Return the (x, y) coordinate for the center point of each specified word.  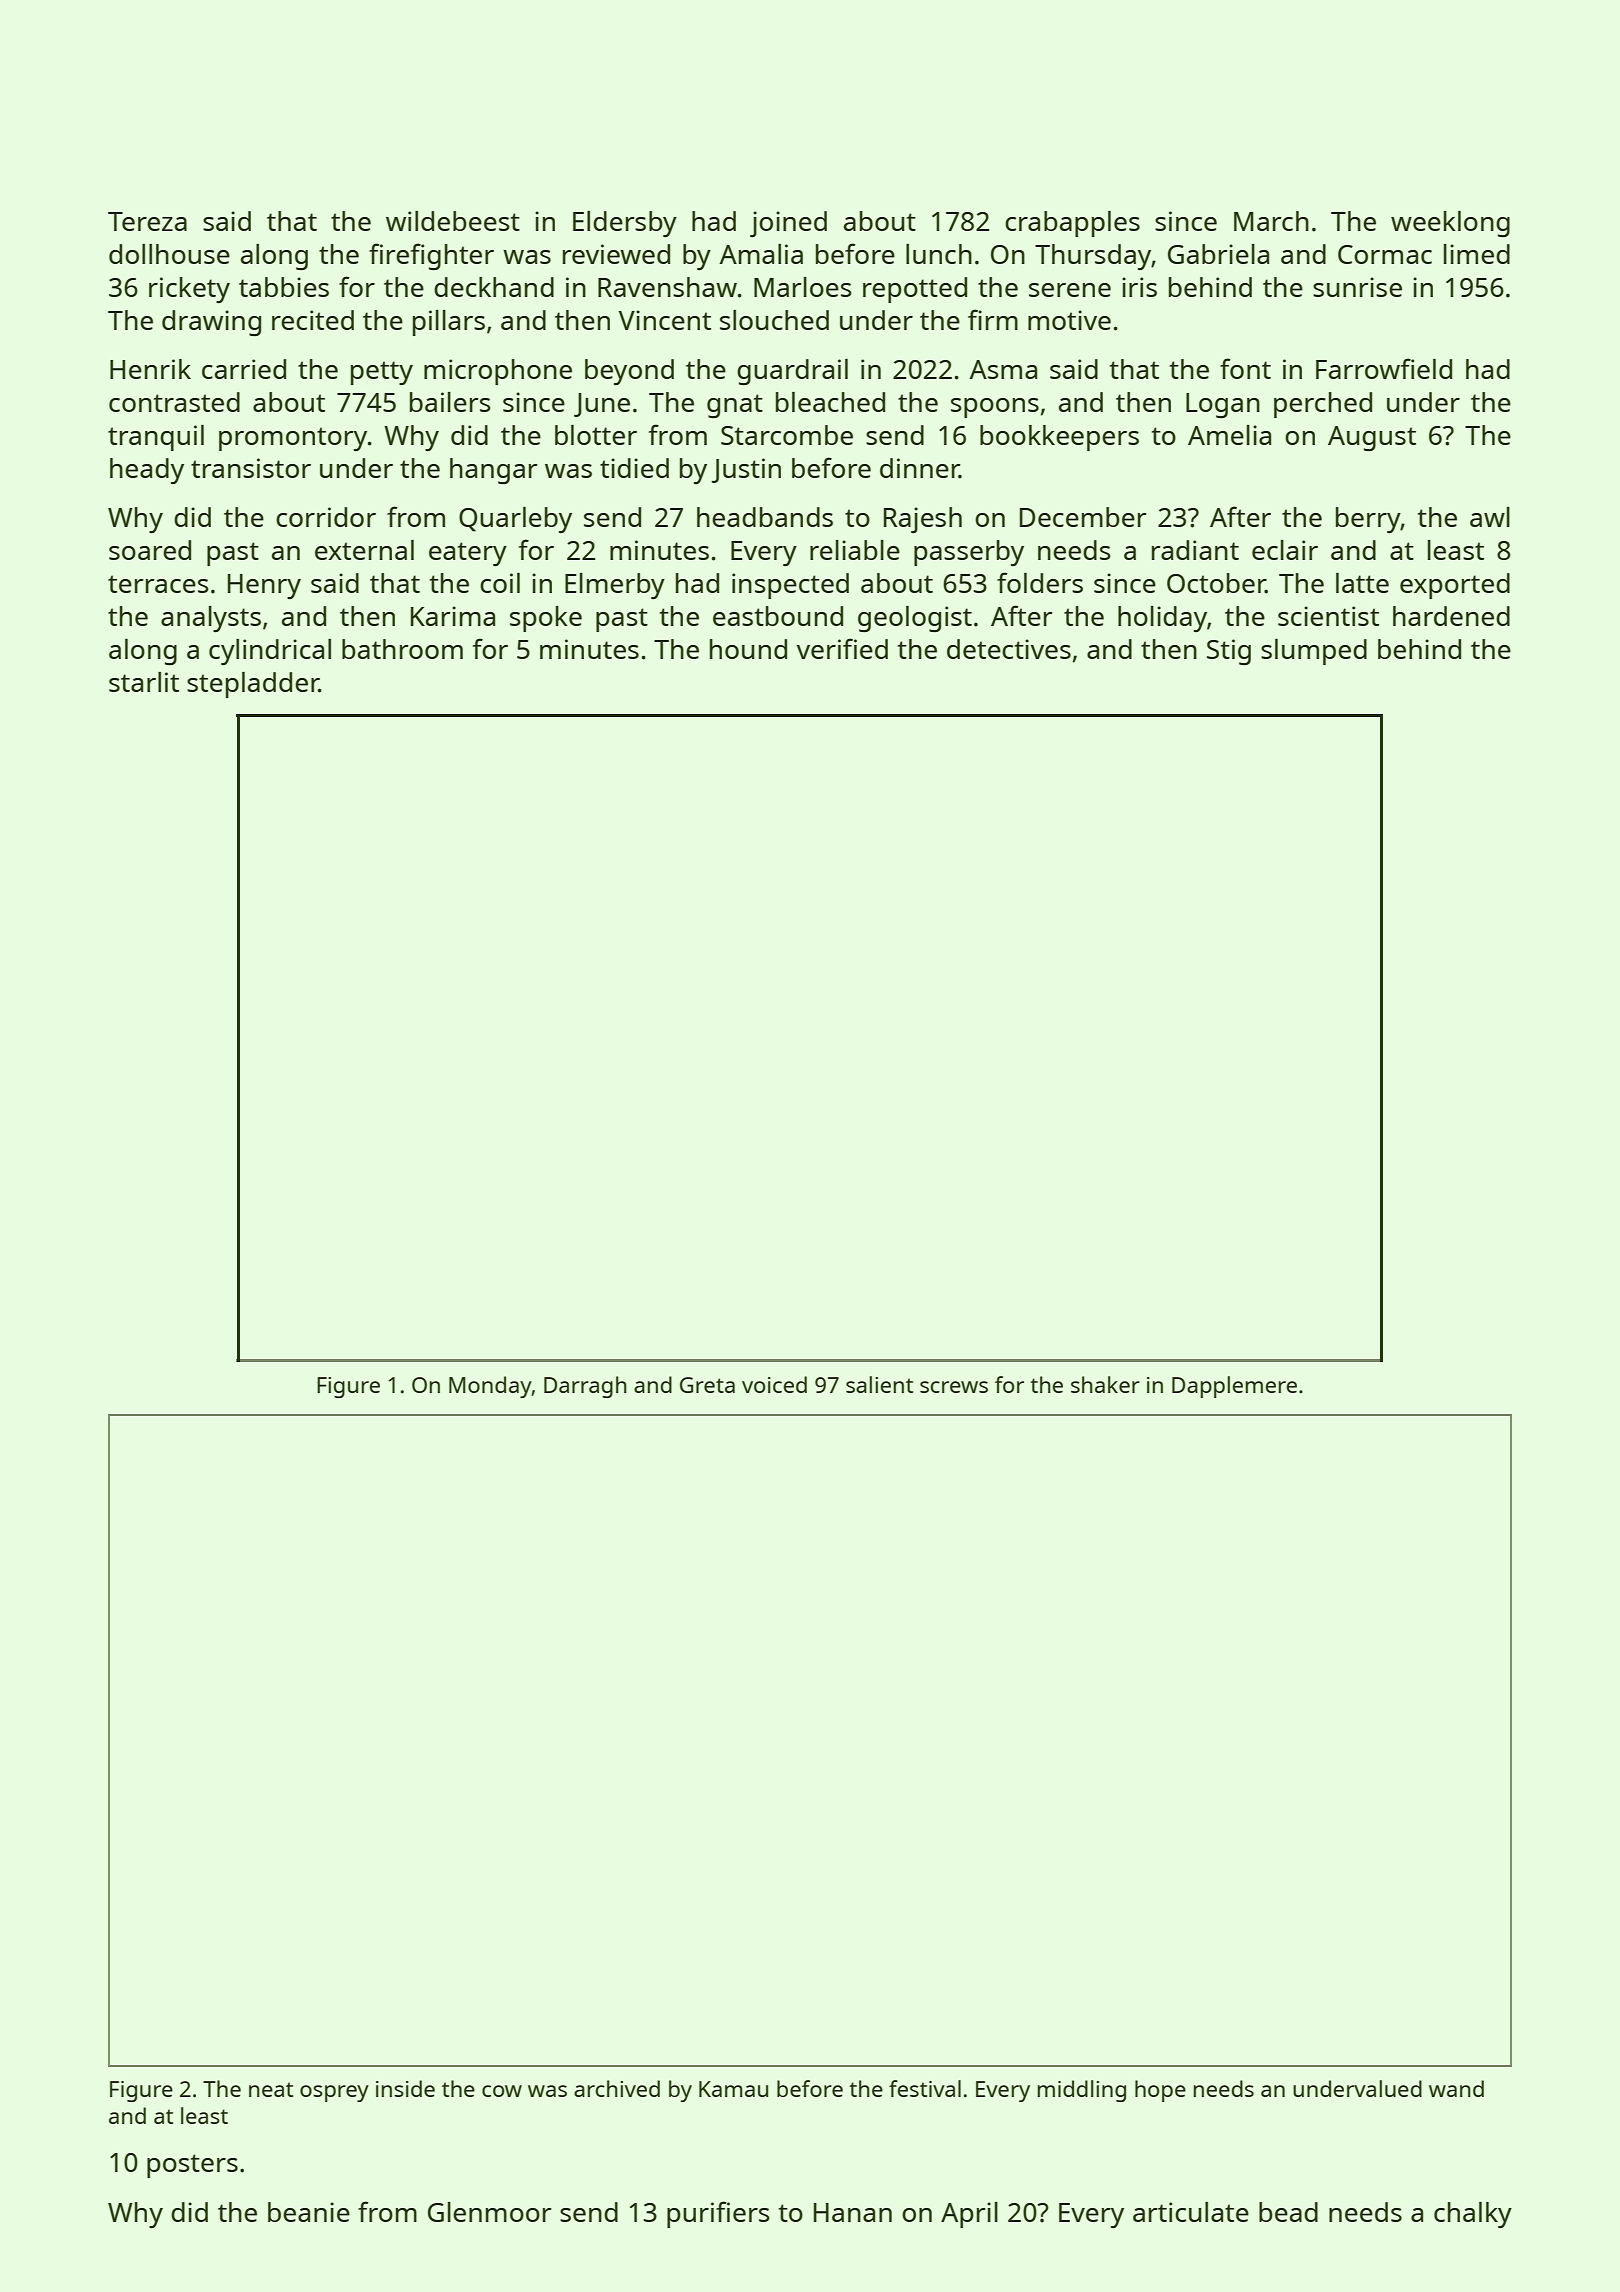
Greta (707, 1385)
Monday (490, 1387)
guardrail (792, 372)
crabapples (1072, 224)
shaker (1105, 1384)
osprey (334, 2093)
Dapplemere (1234, 1387)
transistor (251, 468)
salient (879, 1384)
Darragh (585, 1387)
